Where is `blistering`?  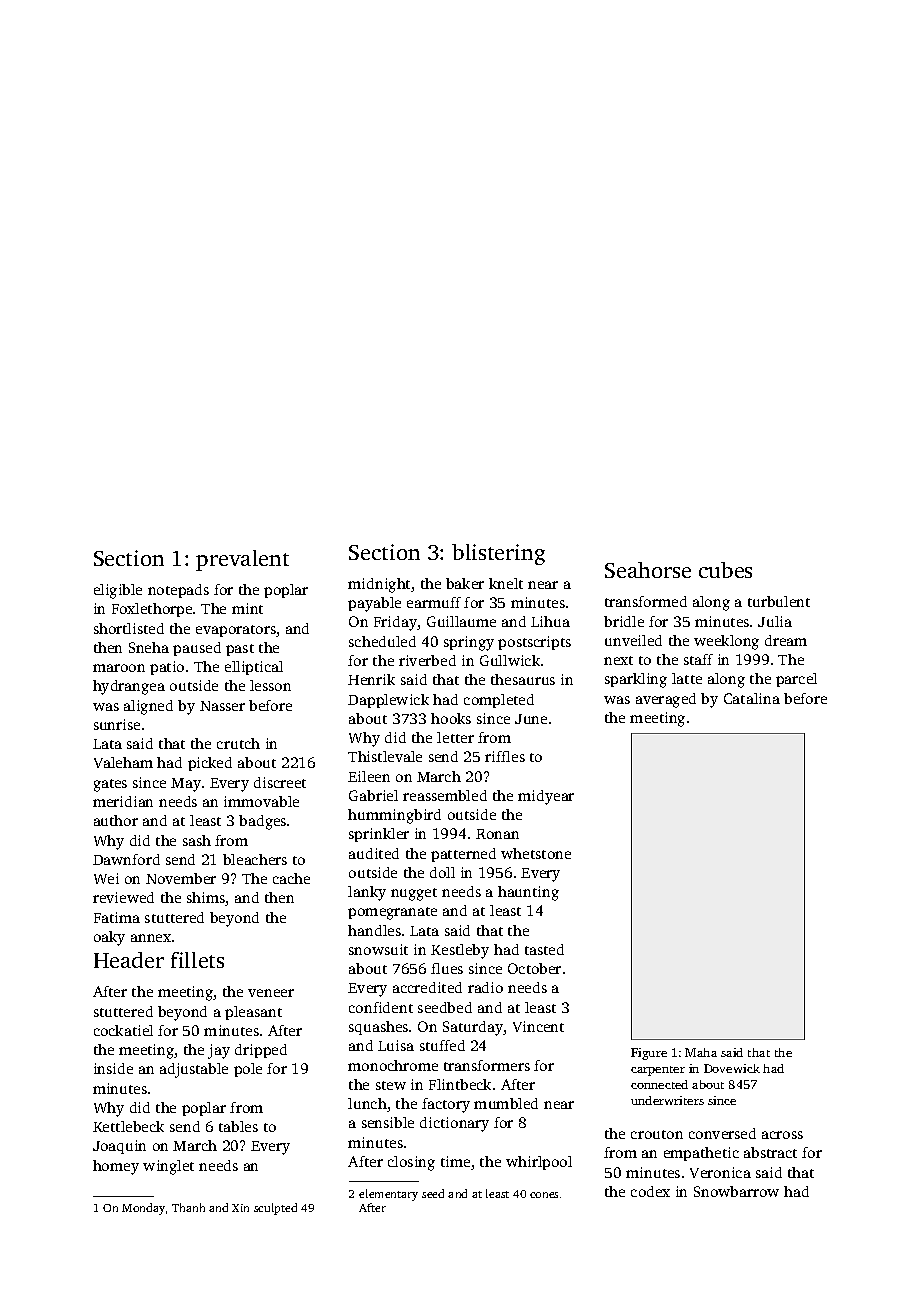 blistering is located at coordinates (498, 554).
